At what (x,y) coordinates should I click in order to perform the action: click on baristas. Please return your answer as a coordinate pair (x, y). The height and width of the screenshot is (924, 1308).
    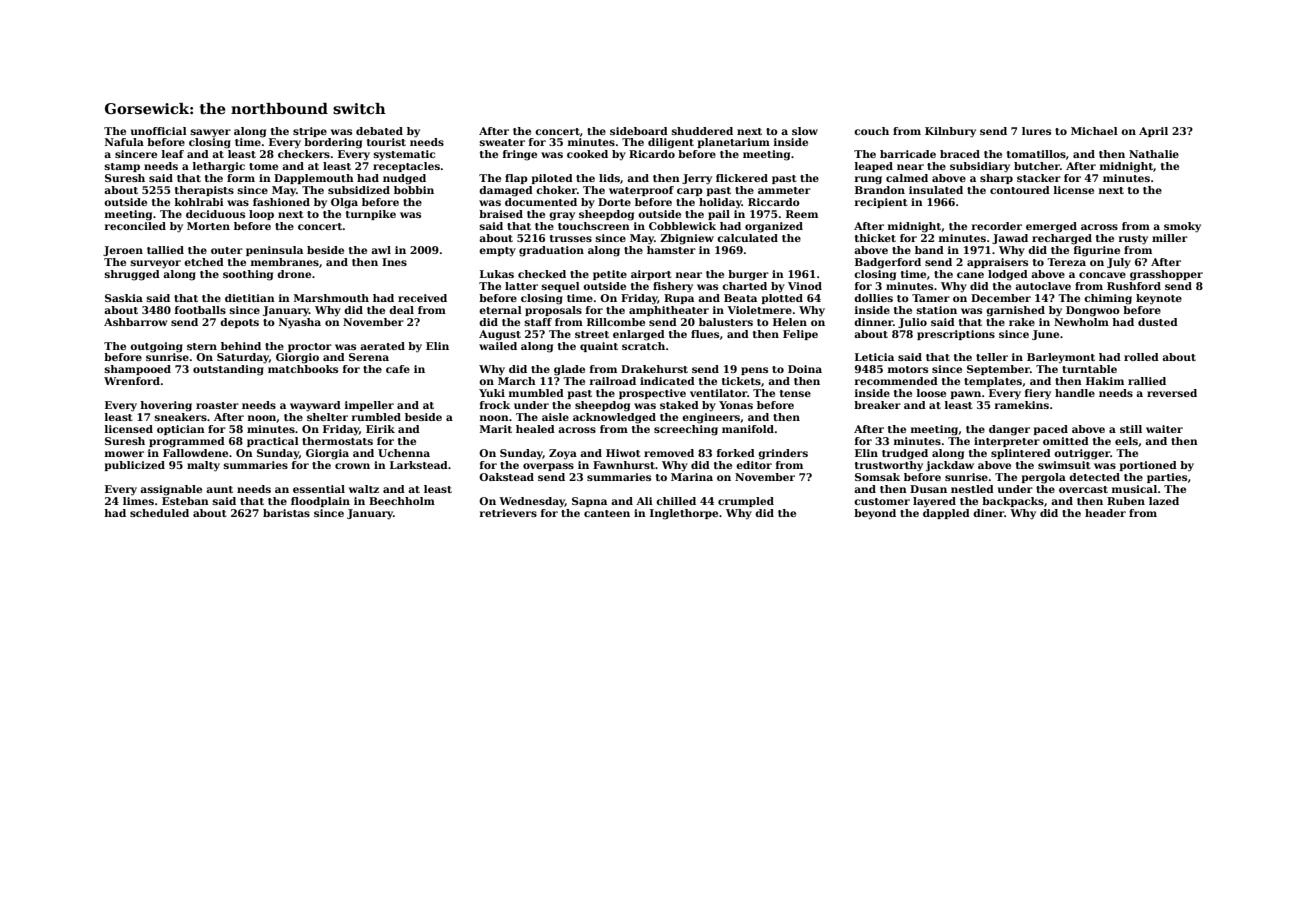
    Looking at the image, I should click on (286, 513).
